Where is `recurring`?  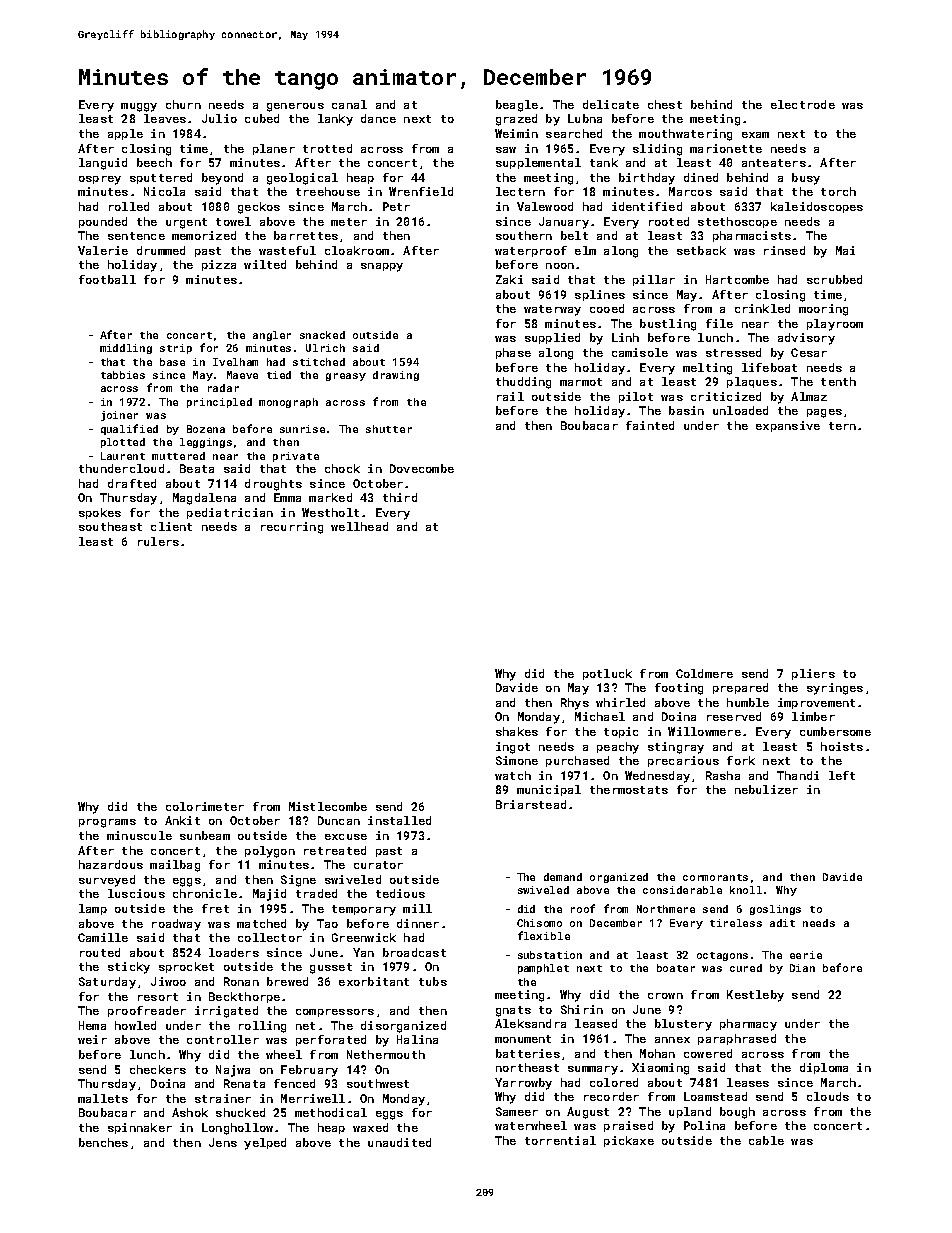 recurring is located at coordinates (292, 528).
